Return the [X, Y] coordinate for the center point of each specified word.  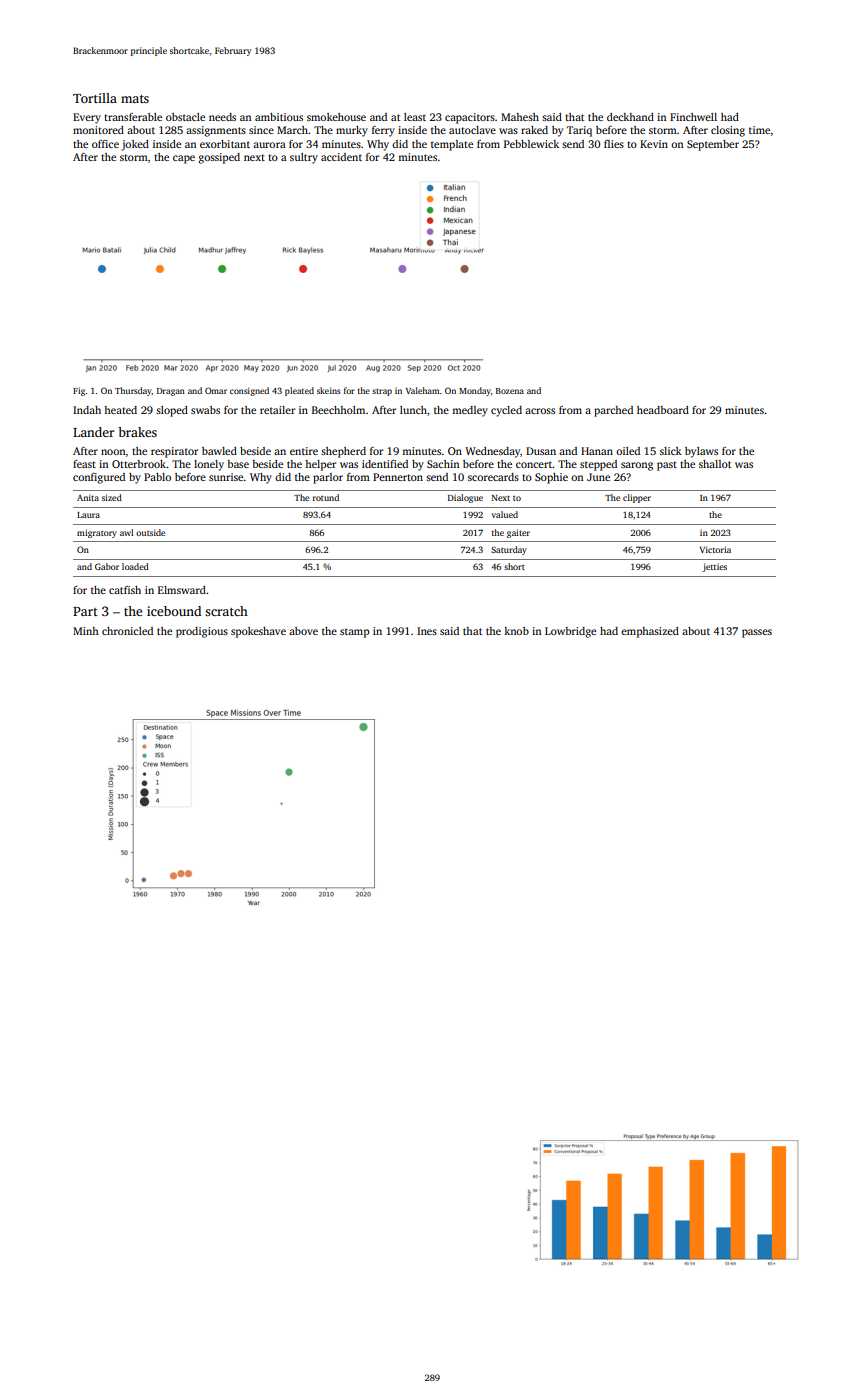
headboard [663, 410]
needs [222, 117]
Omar [216, 390]
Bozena [510, 391]
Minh [86, 631]
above [303, 631]
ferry [383, 131]
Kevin [654, 144]
